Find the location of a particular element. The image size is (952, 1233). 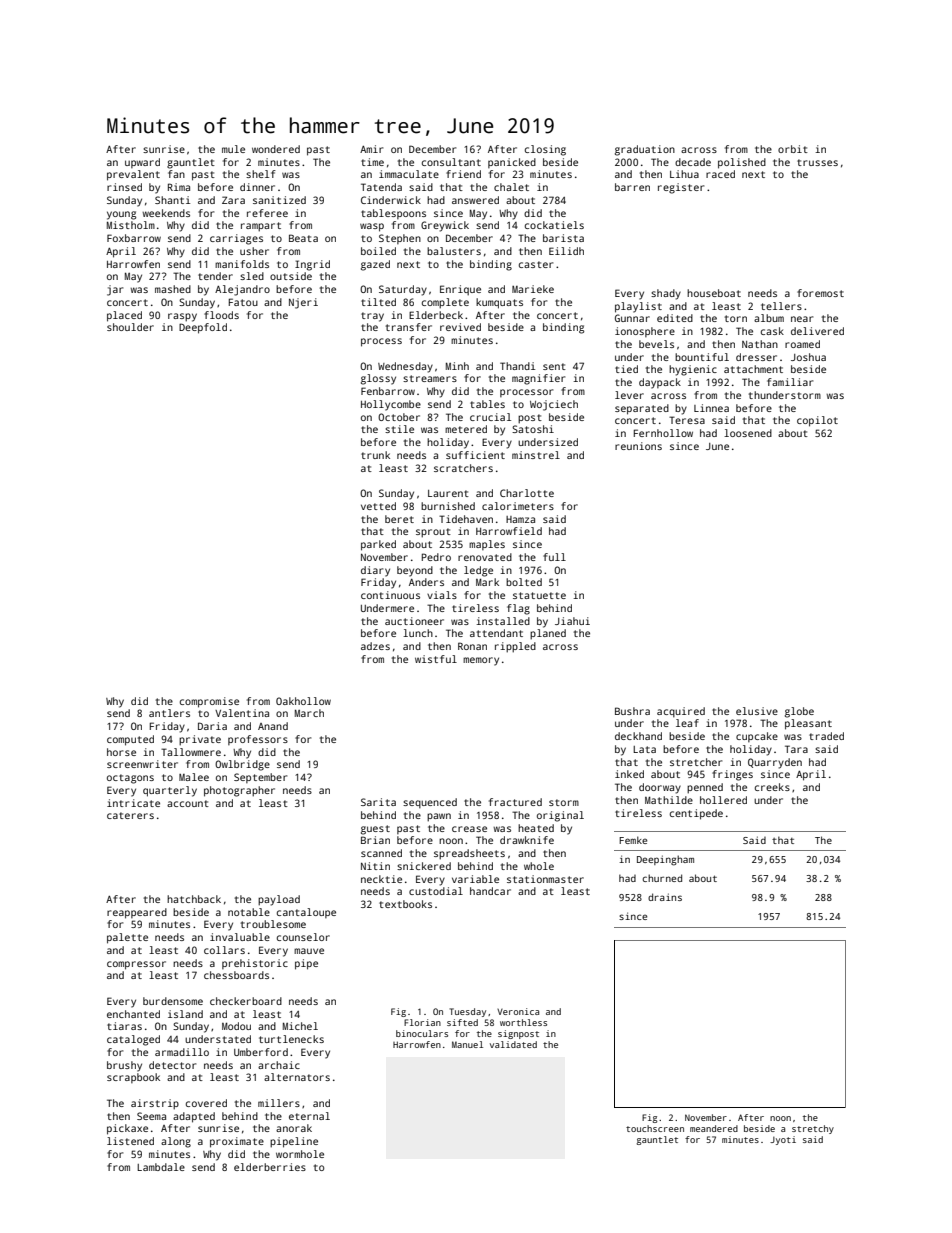

vetted is located at coordinates (378, 506).
